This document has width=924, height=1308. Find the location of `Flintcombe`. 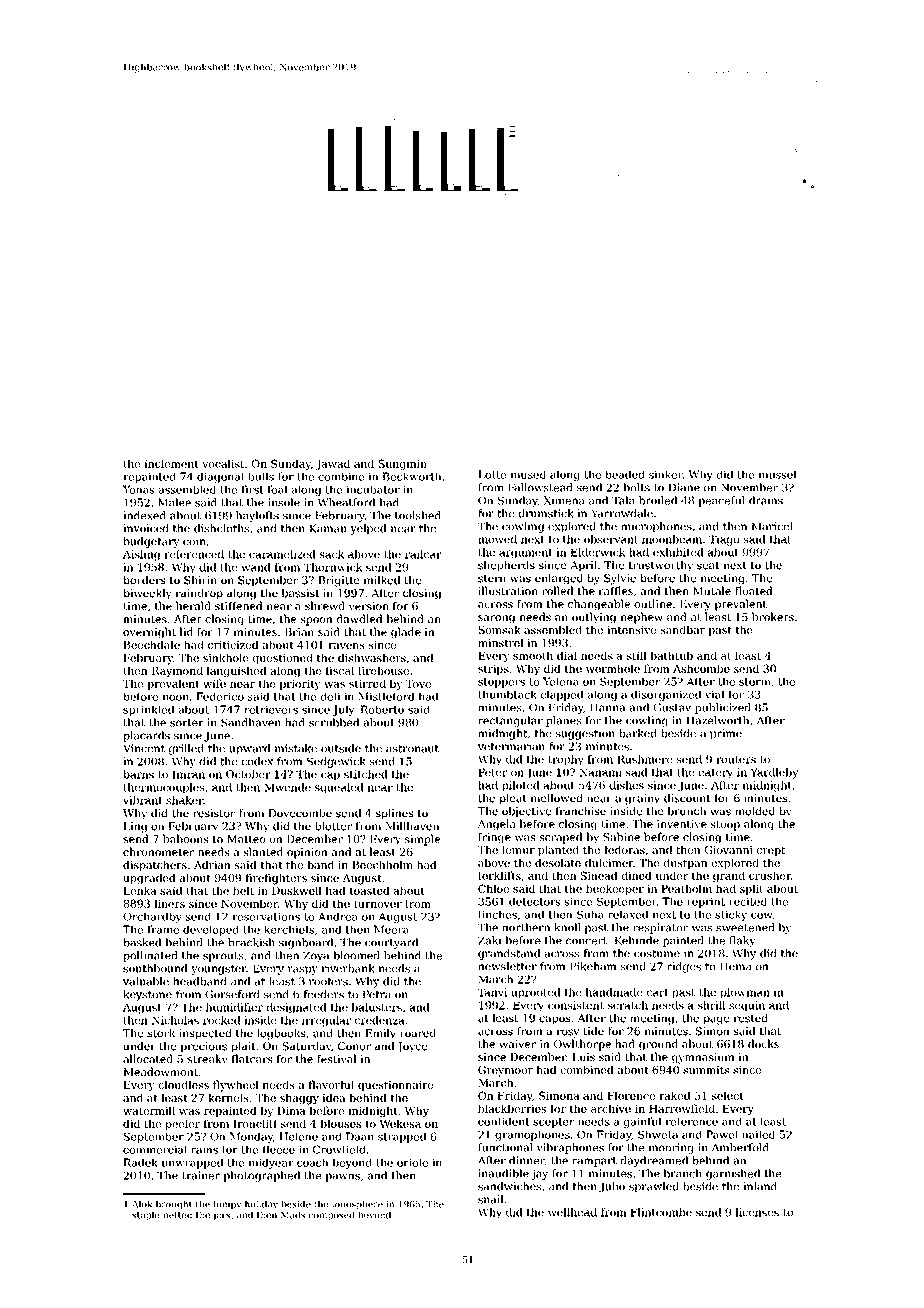

Flintcombe is located at coordinates (661, 1212).
